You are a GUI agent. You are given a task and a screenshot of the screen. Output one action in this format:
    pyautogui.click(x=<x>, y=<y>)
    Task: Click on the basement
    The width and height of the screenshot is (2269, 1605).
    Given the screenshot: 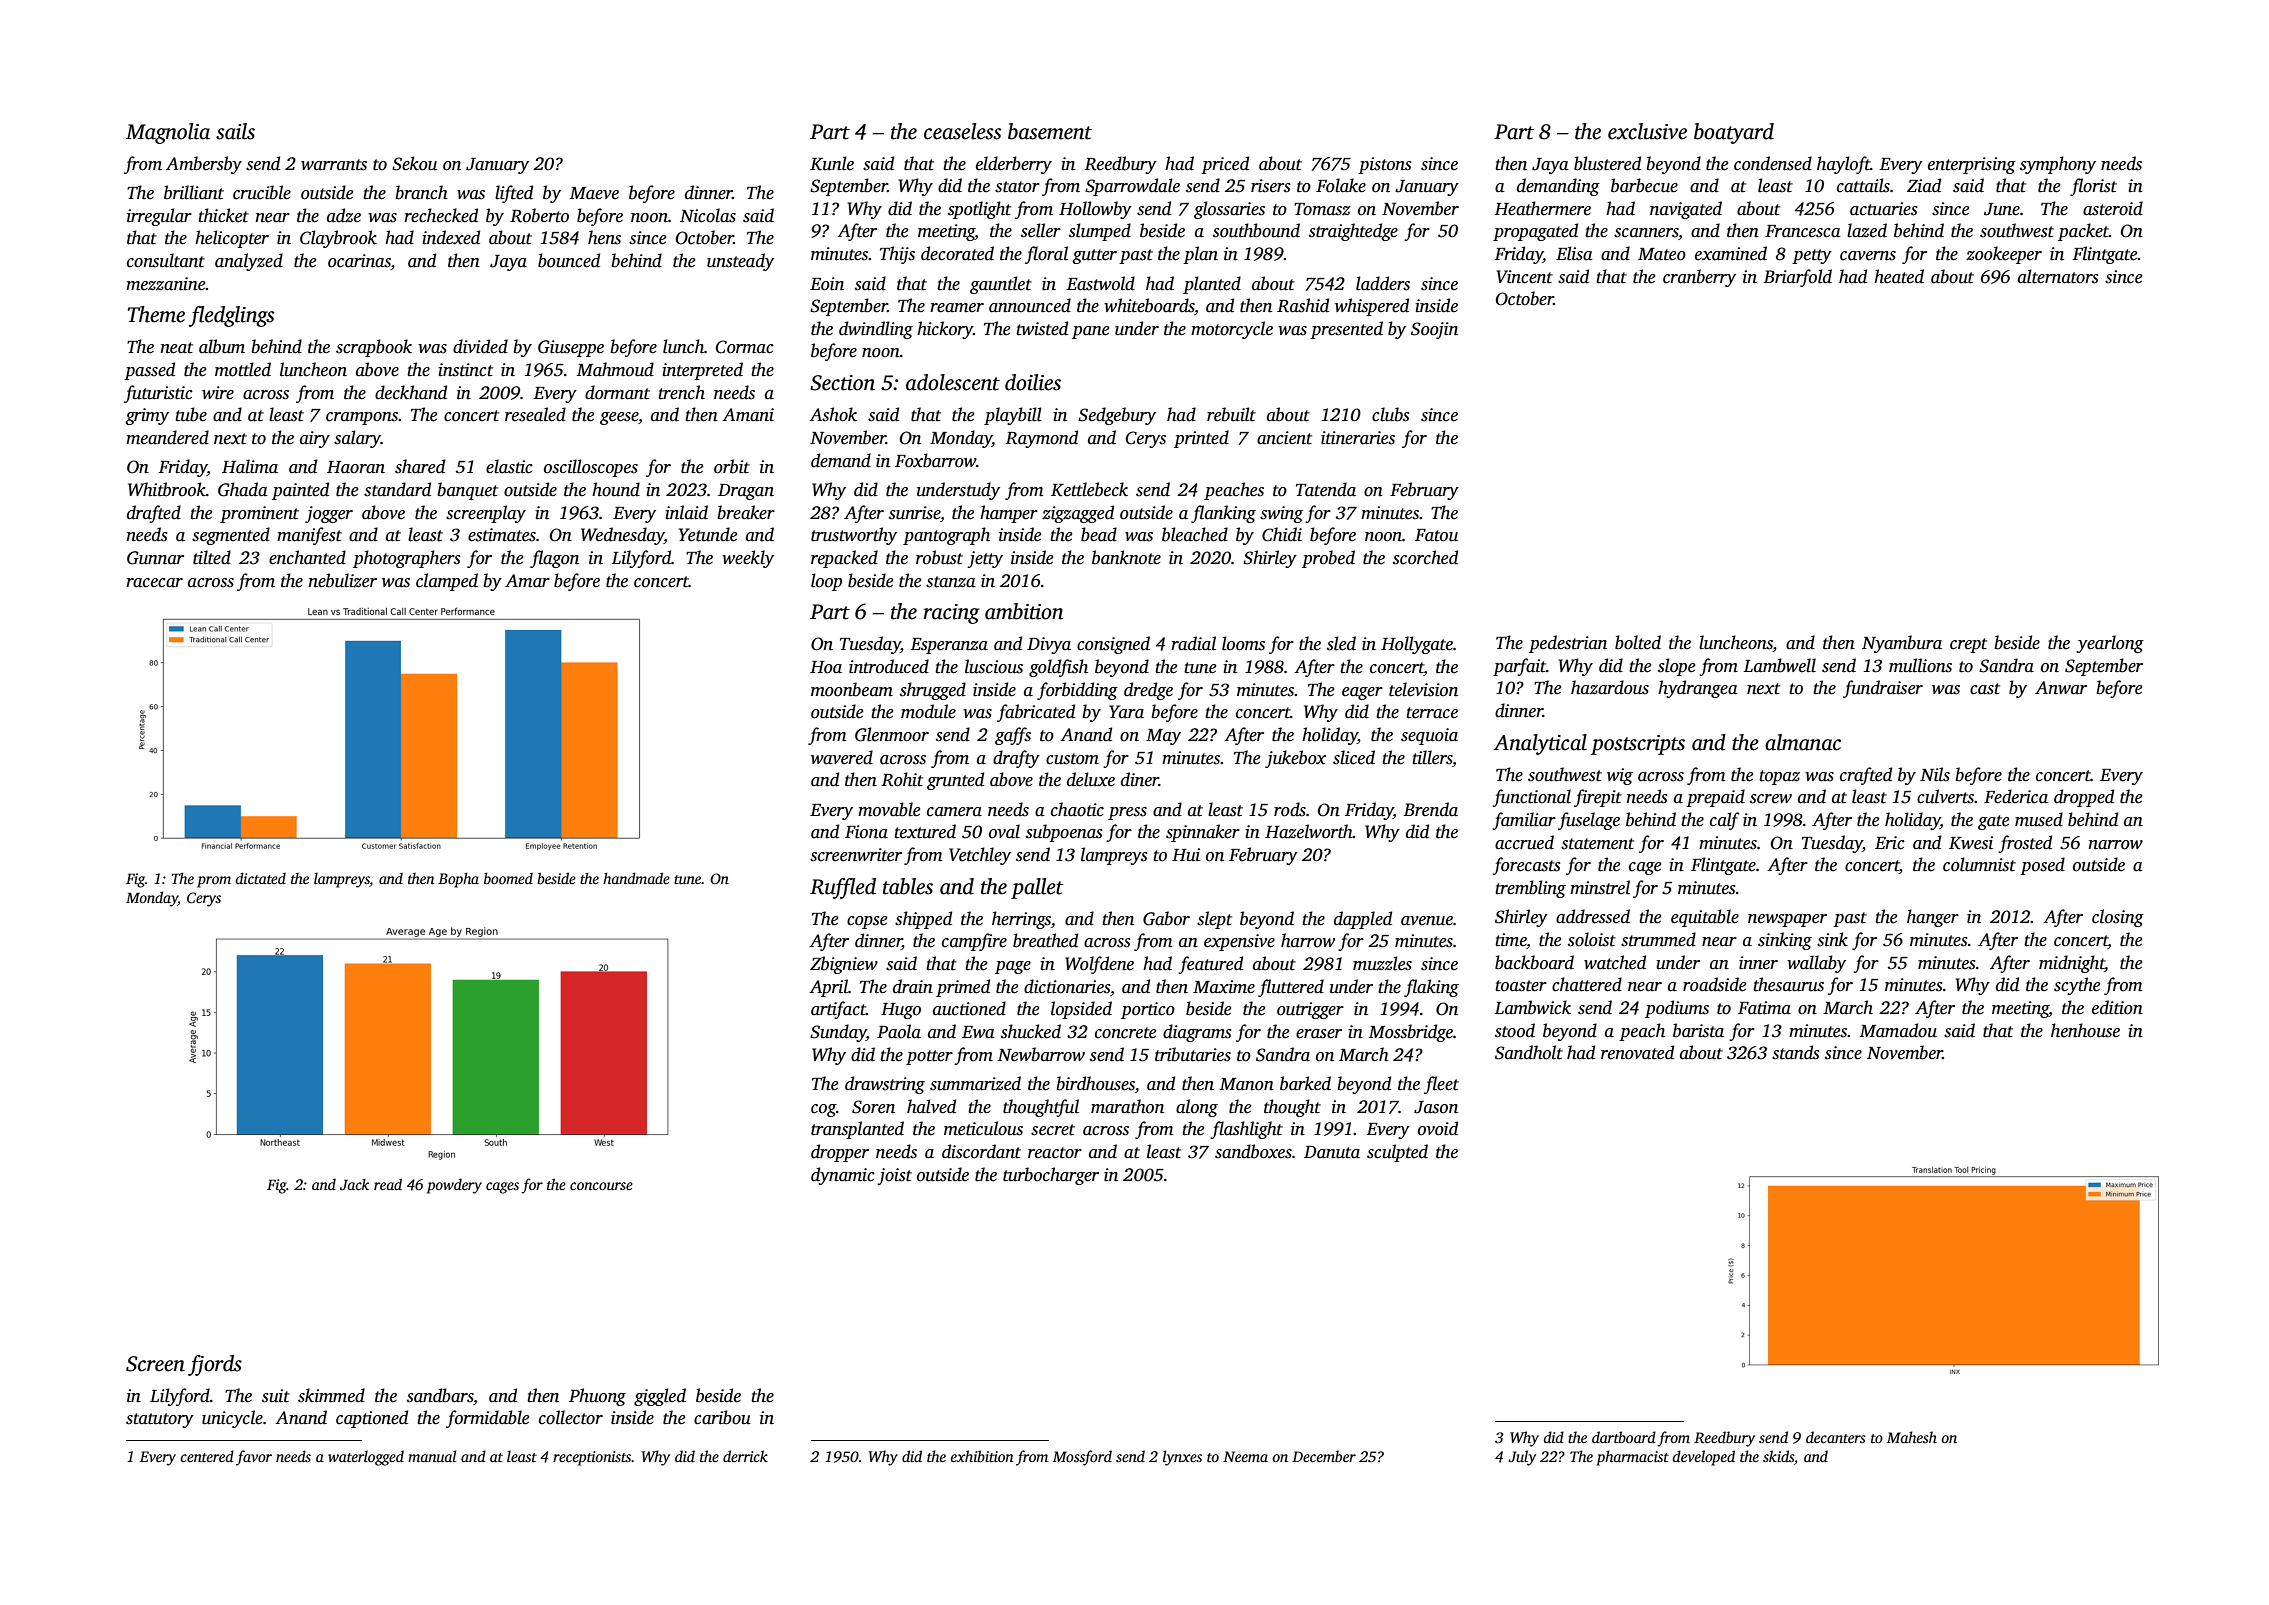 What is the action you would take?
    pyautogui.click(x=1050, y=131)
